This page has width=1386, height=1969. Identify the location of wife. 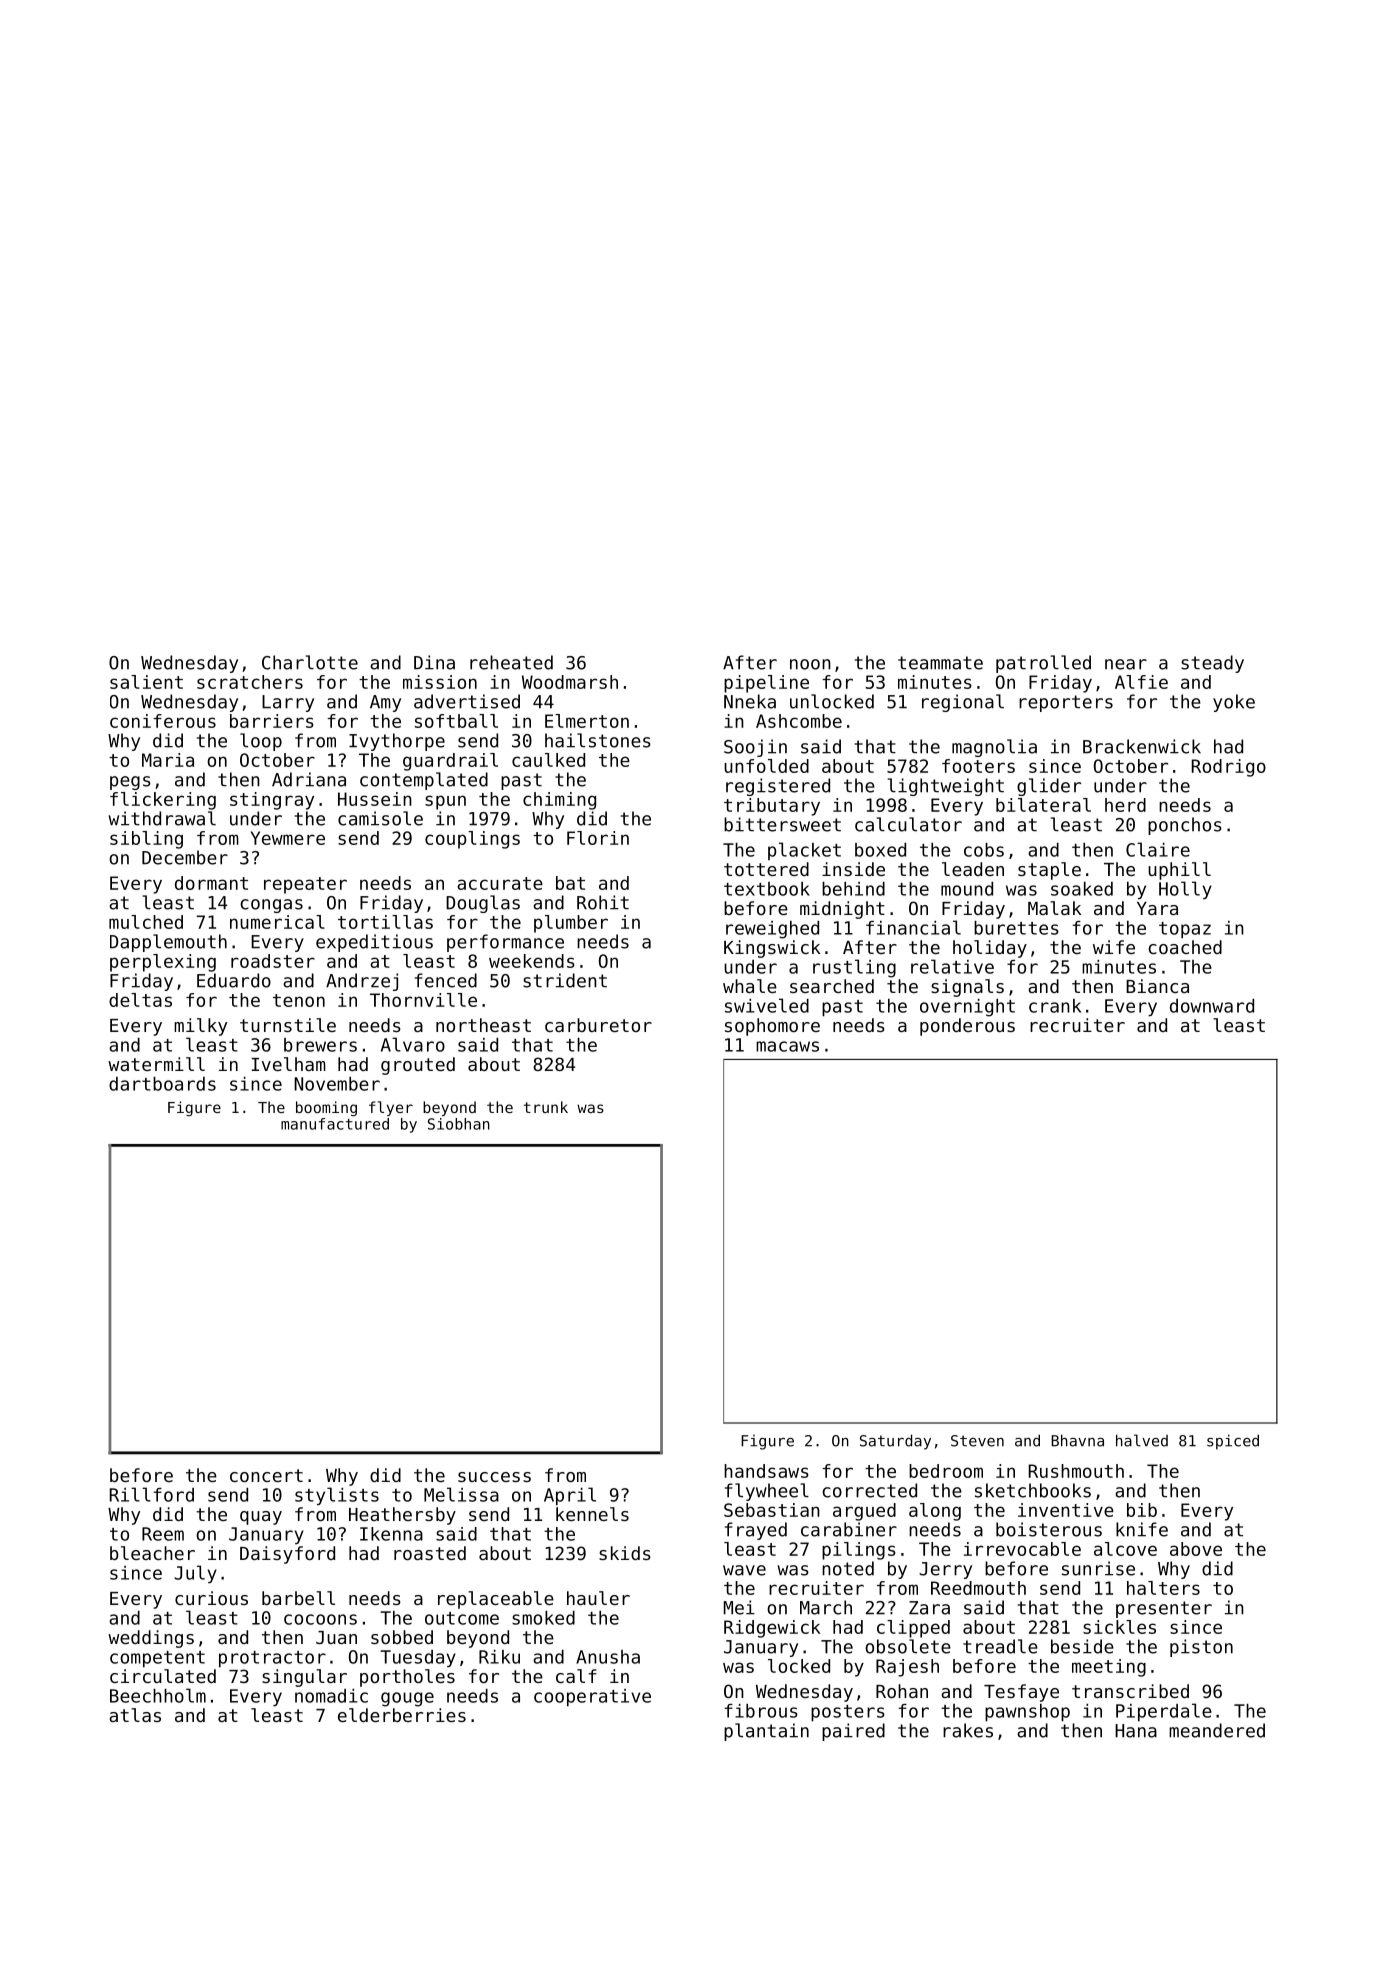
(1114, 947).
